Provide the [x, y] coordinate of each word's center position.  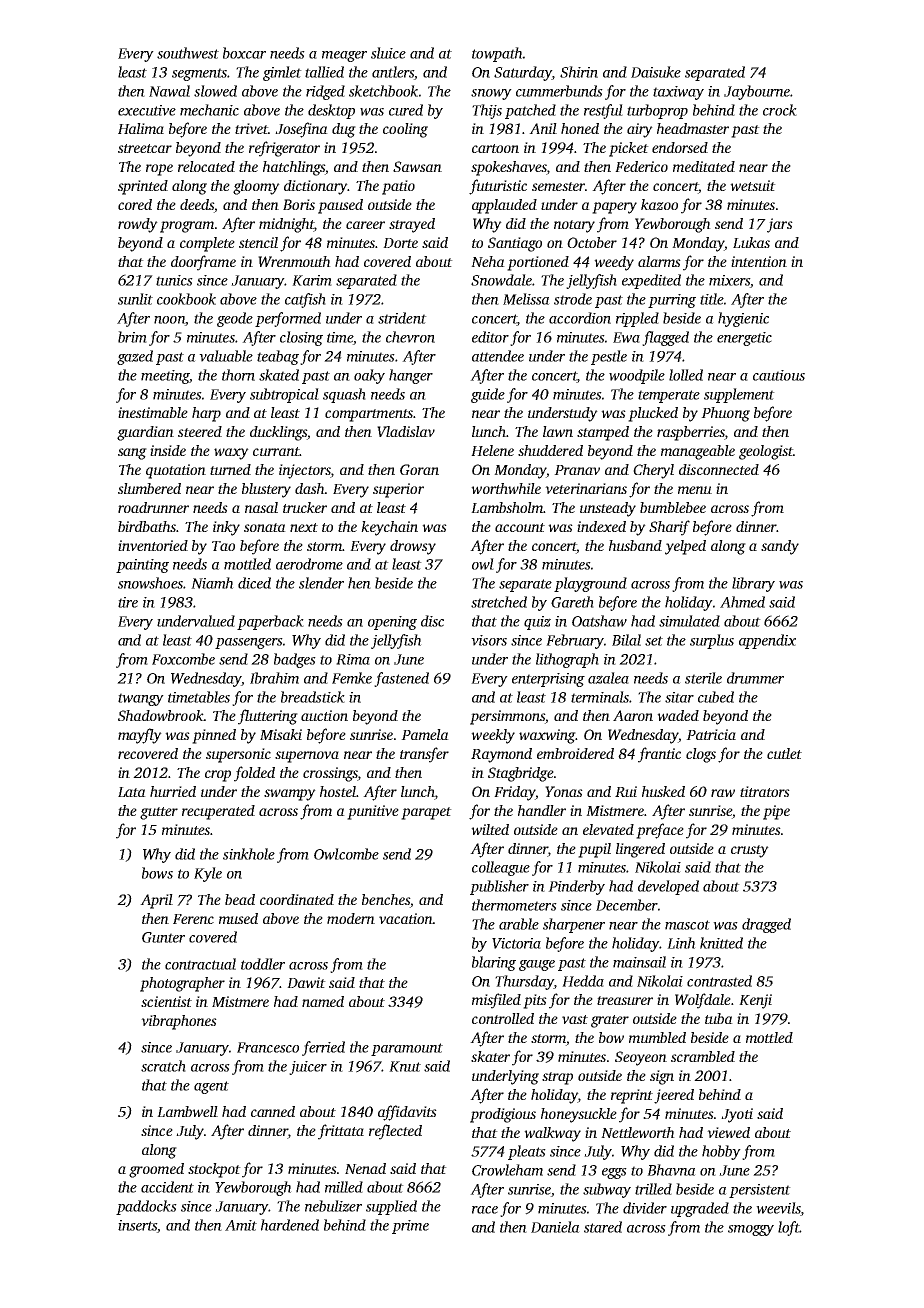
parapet [426, 813]
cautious [779, 375]
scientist [166, 1001]
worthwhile [506, 488]
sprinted [143, 187]
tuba [719, 1018]
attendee [498, 356]
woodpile [637, 376]
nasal [261, 507]
